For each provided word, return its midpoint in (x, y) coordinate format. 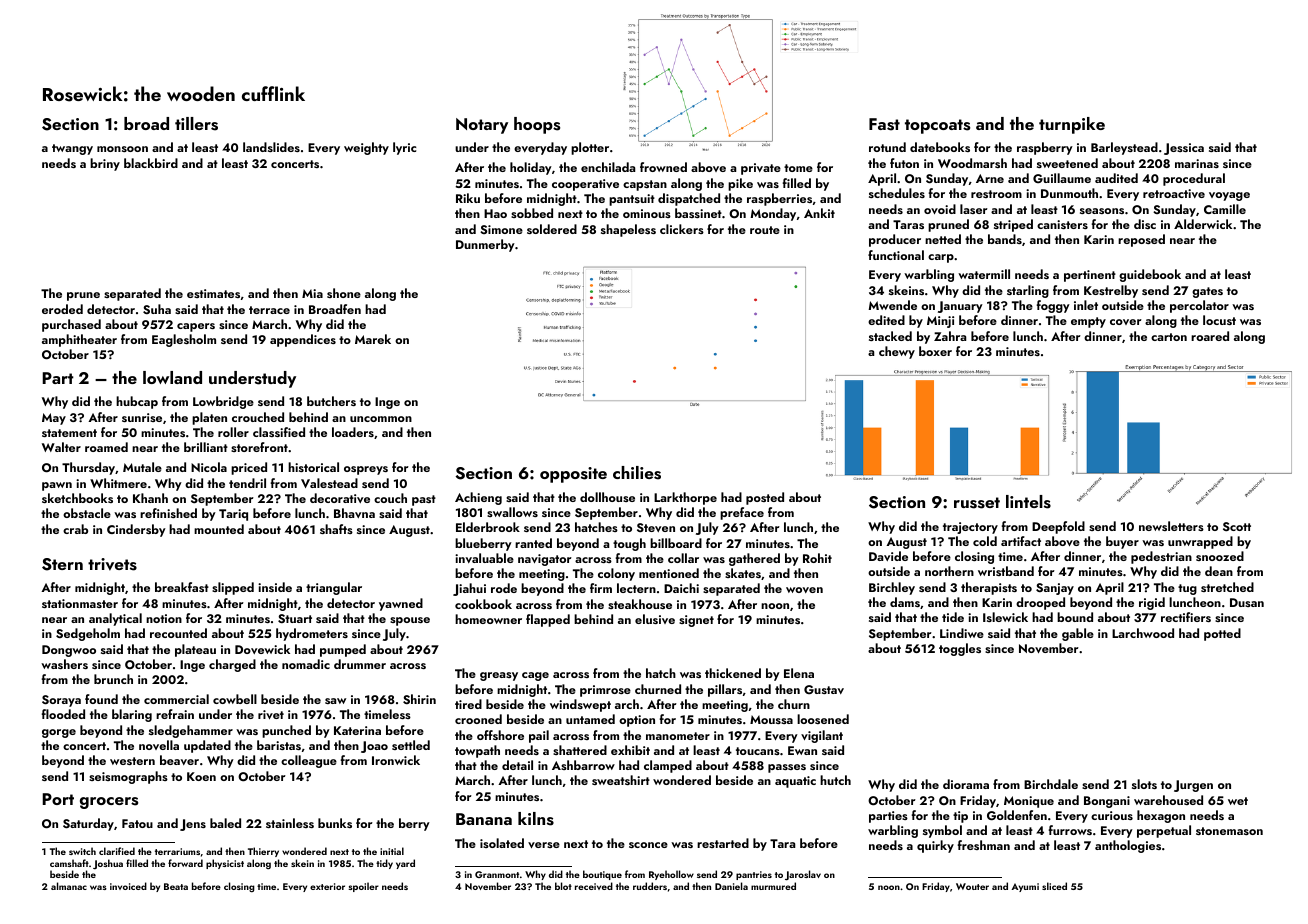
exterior (327, 886)
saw (335, 701)
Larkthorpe (685, 498)
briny (105, 164)
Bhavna (354, 513)
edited (886, 320)
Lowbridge (223, 402)
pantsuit (632, 200)
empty (1088, 322)
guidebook (1150, 275)
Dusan (1247, 602)
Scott (1237, 526)
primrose (605, 691)
